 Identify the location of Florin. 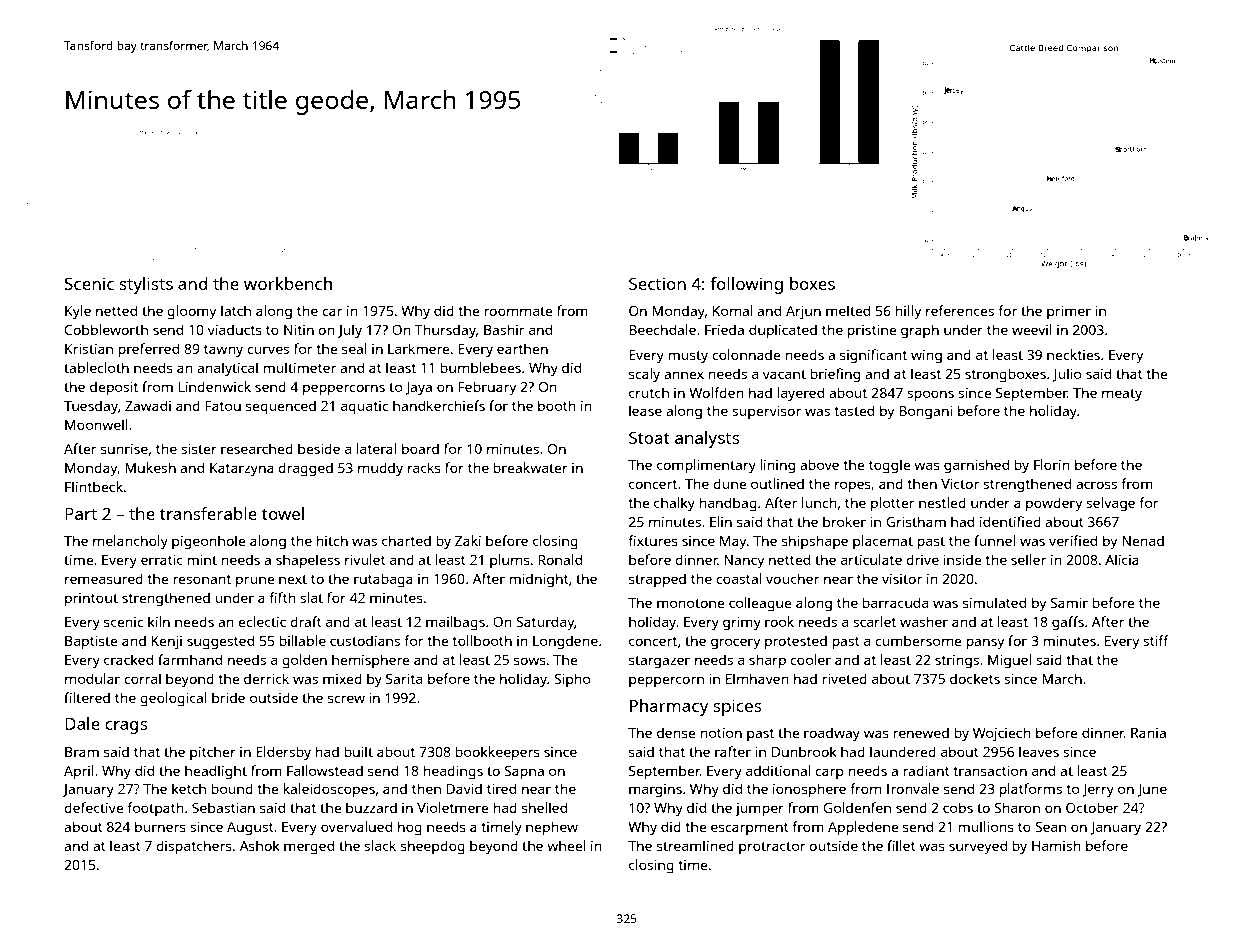
(1052, 464).
